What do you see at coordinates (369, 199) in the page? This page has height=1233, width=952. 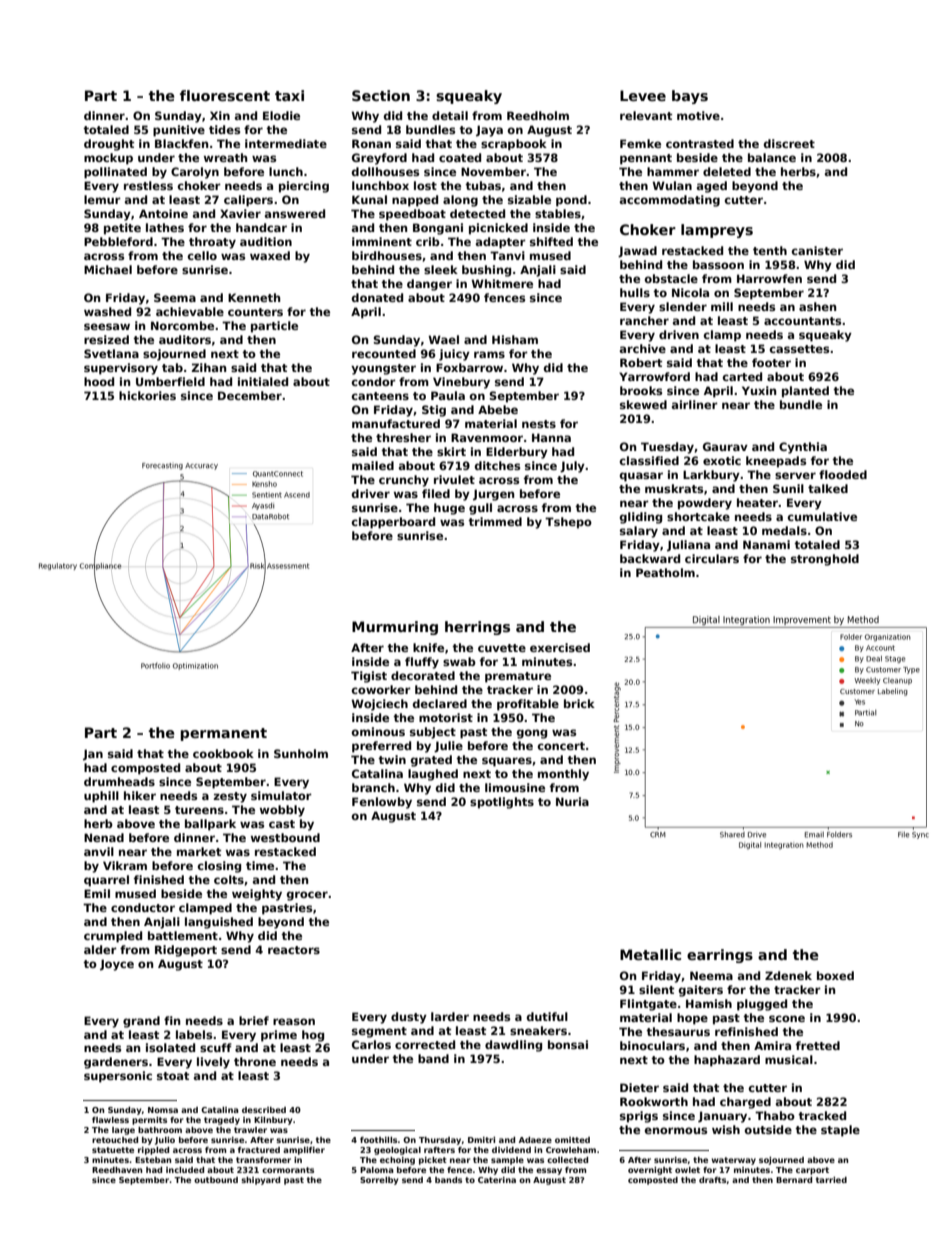 I see `Kunal` at bounding box center [369, 199].
